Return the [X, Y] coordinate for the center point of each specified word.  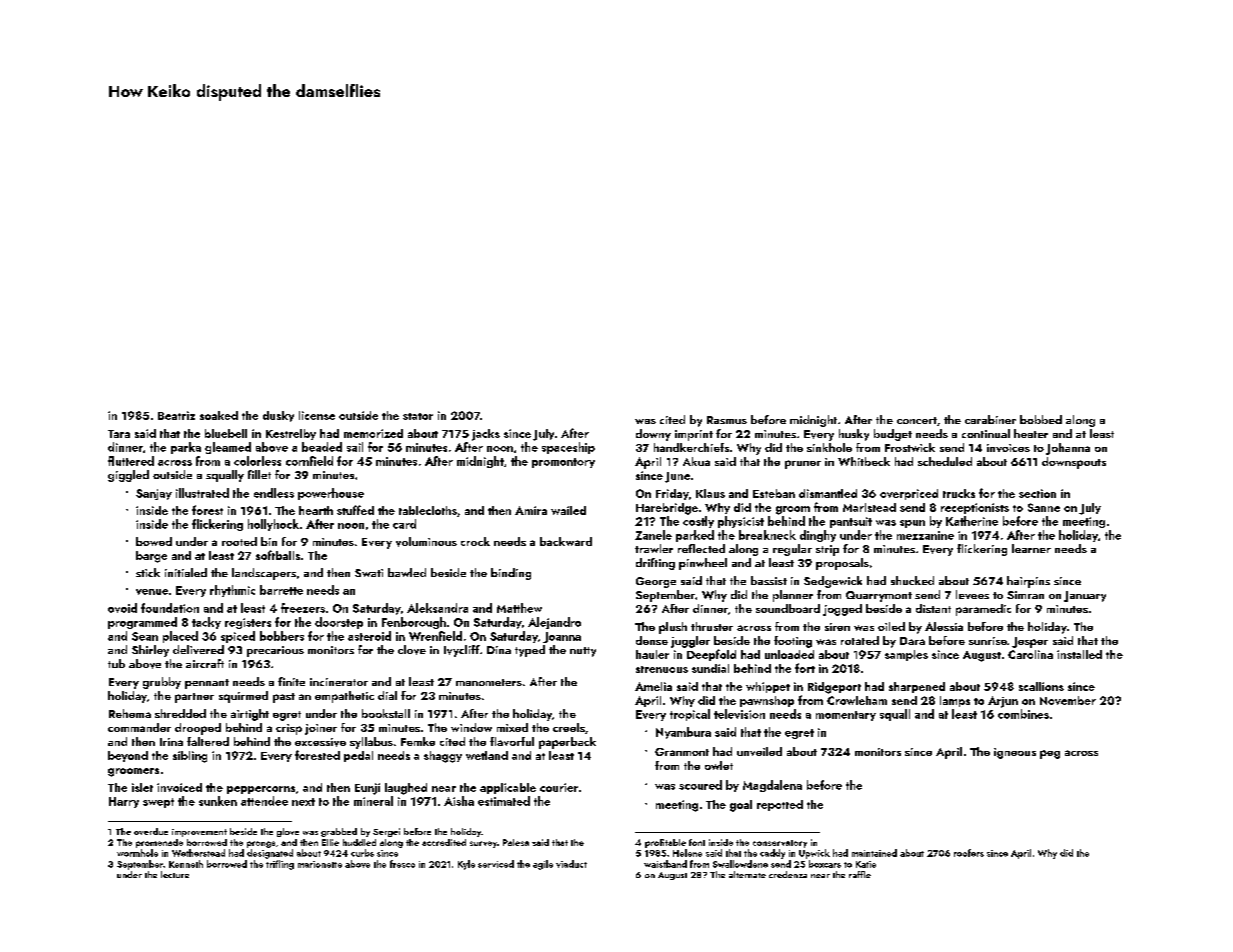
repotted [780, 805]
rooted [239, 541]
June [677, 477]
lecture [175, 874]
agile [543, 865]
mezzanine [925, 535]
